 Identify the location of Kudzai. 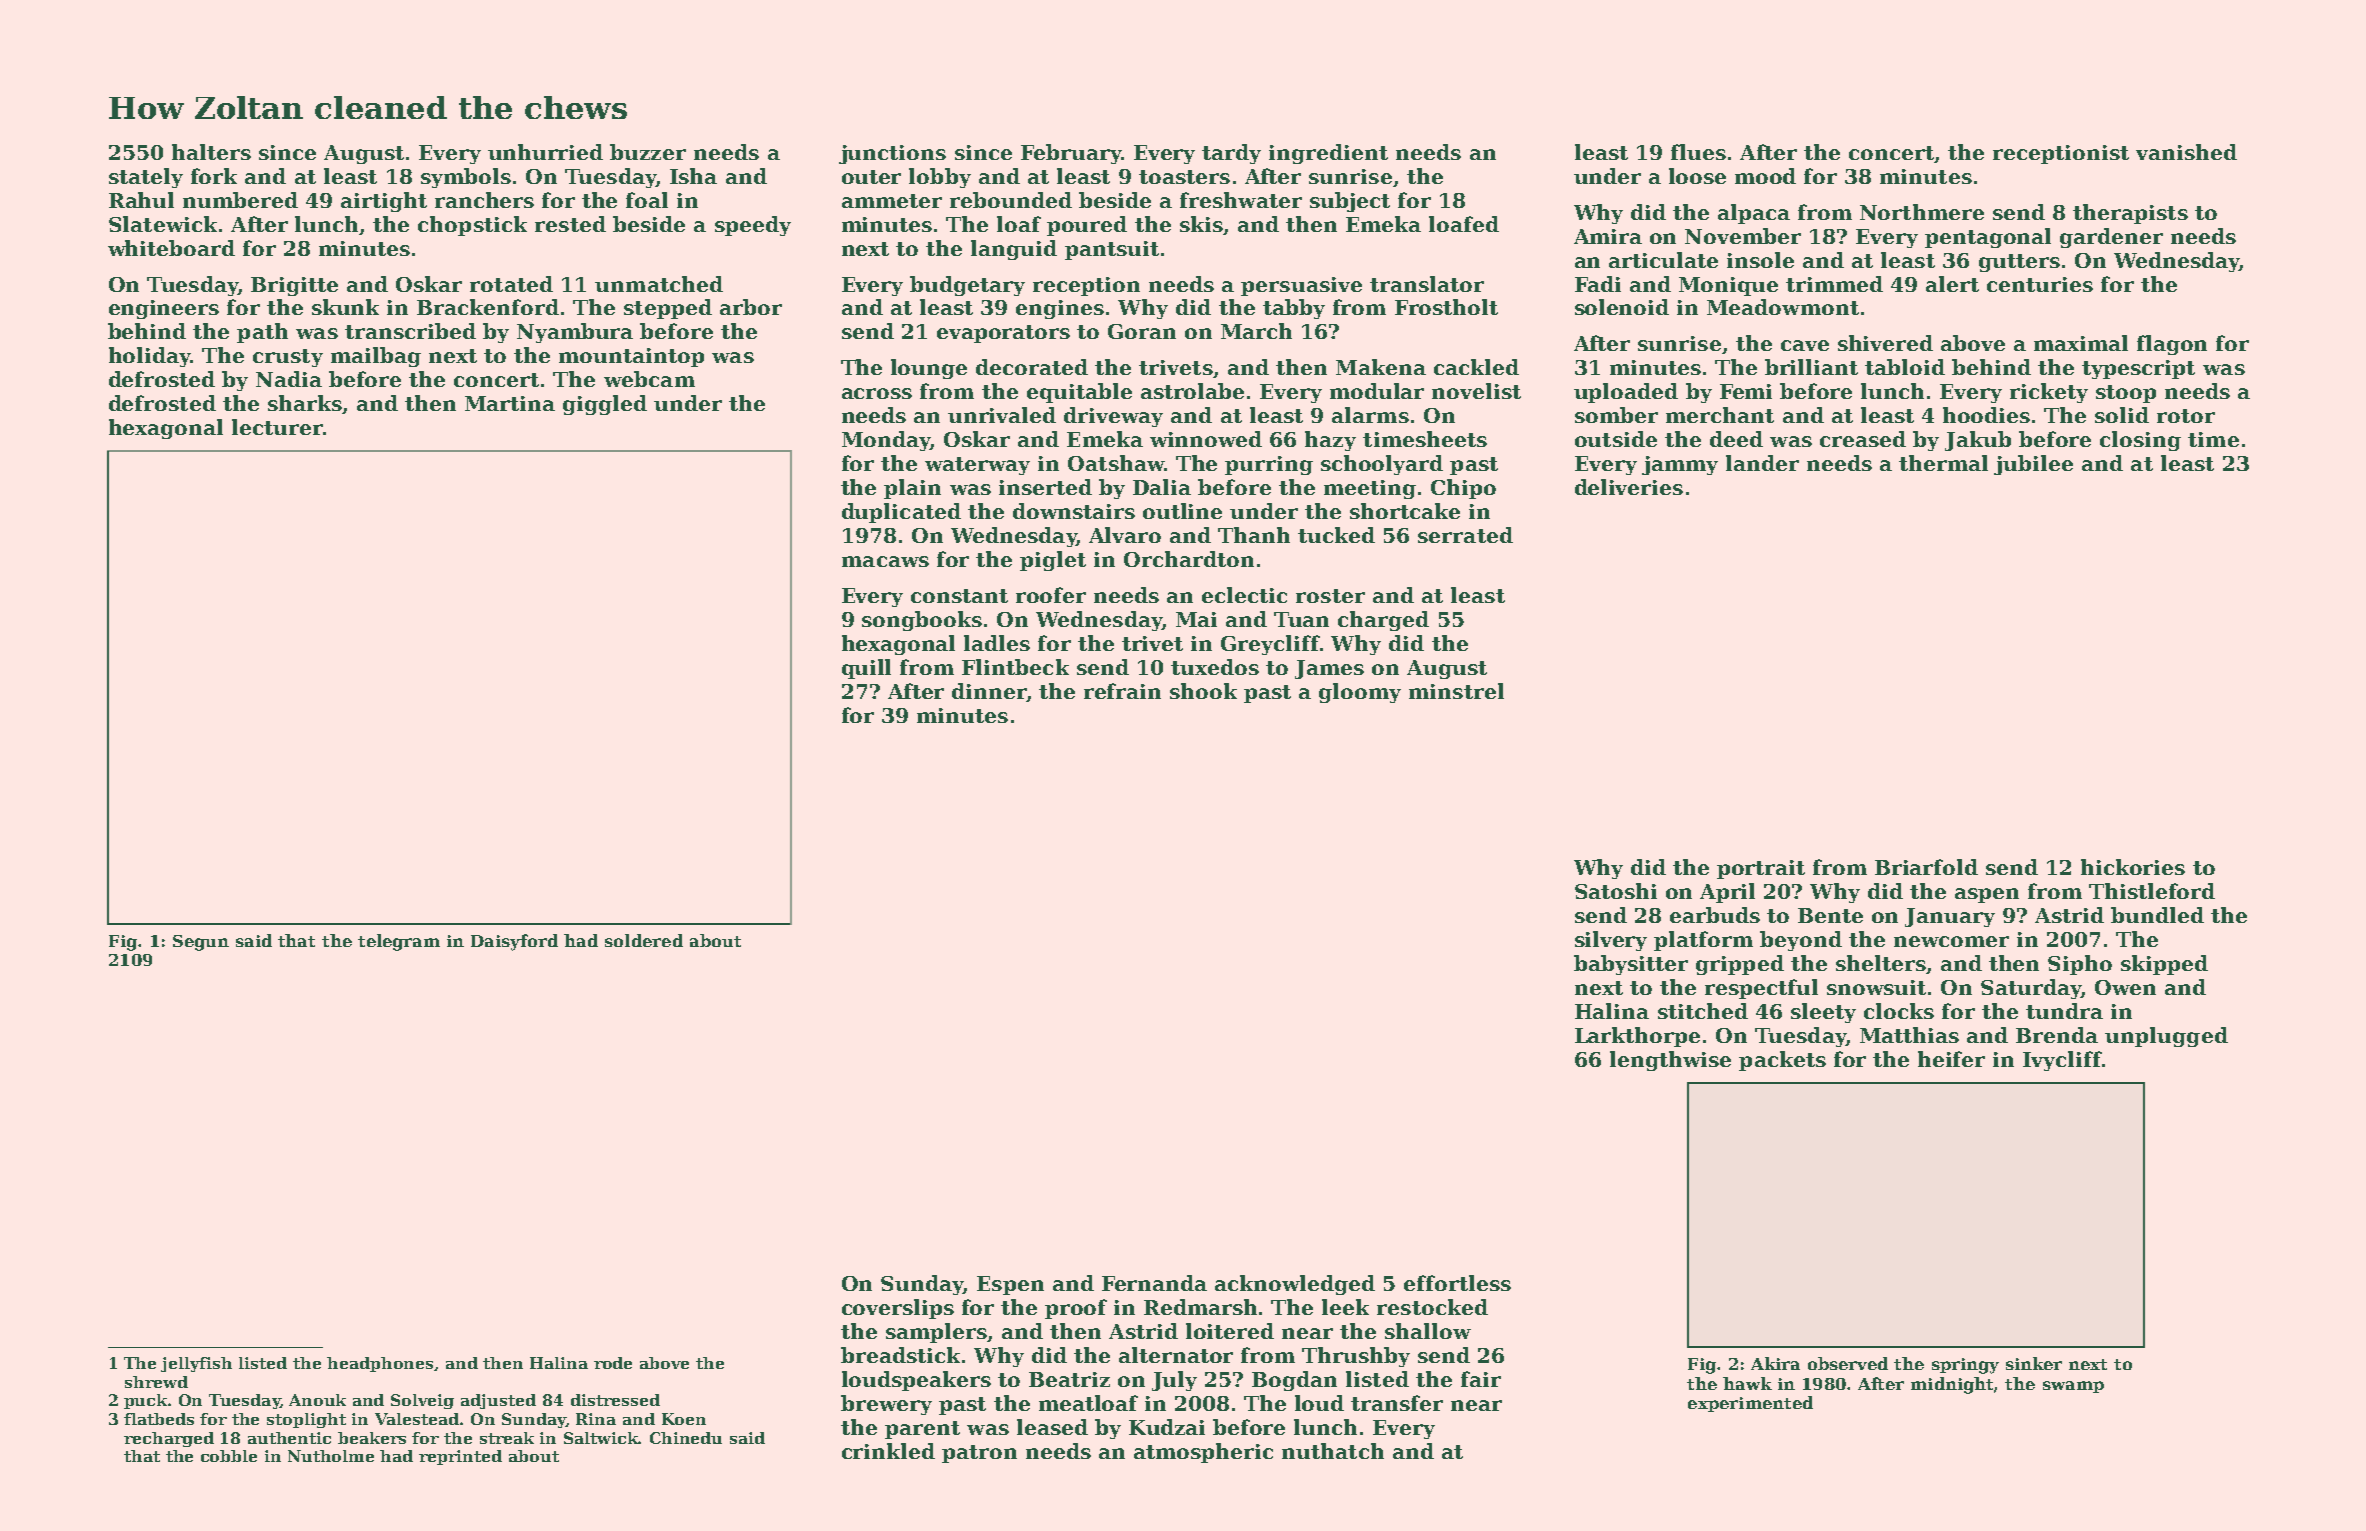
(1167, 1427).
